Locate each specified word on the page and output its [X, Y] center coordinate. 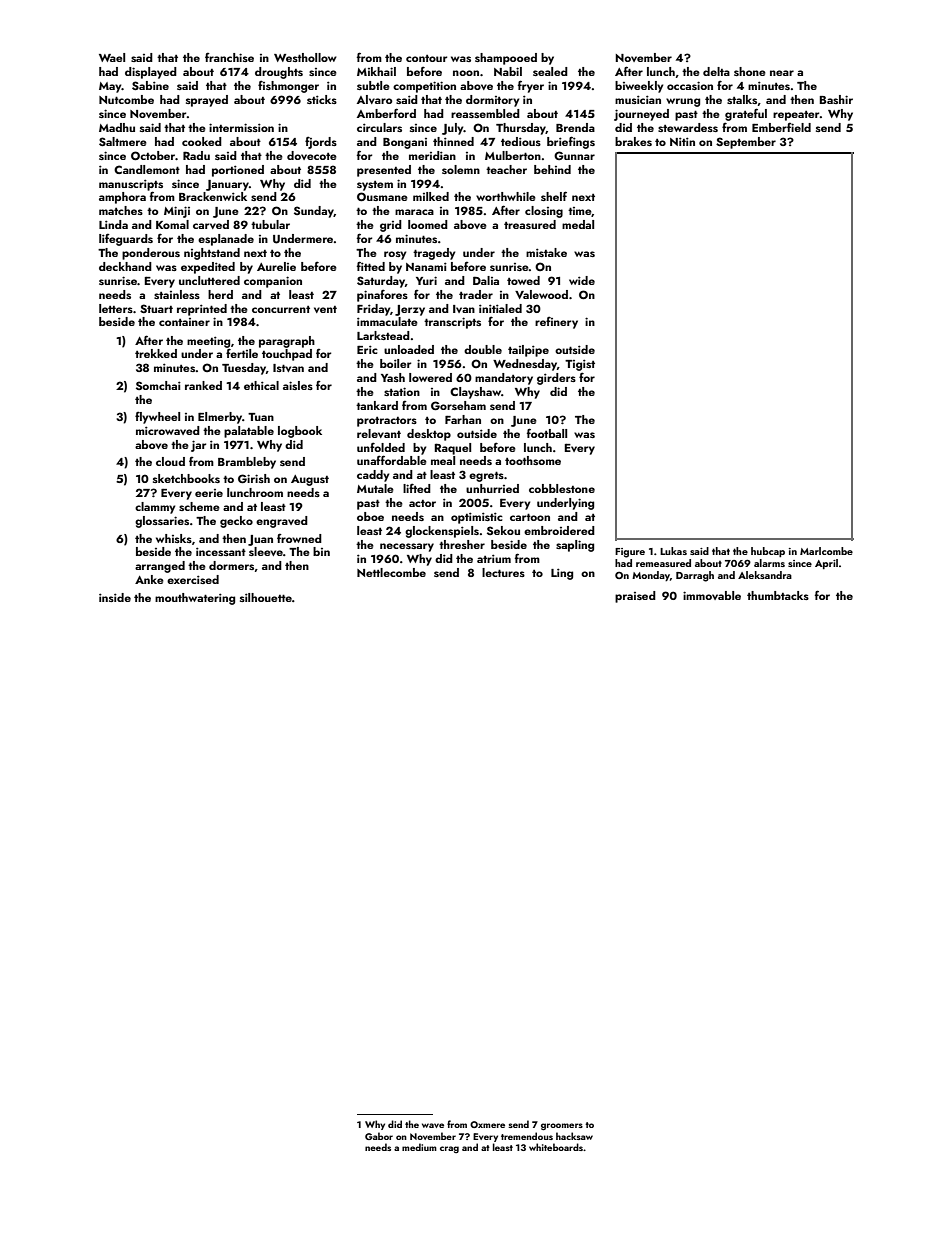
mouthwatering [195, 599]
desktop [429, 435]
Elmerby [220, 418]
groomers [562, 1127]
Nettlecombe [391, 572]
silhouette [266, 597]
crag [449, 1149]
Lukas [673, 551]
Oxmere [487, 1124]
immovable [712, 595]
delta [716, 71]
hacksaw [574, 1136]
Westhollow [305, 57]
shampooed [506, 59]
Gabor [379, 1136]
